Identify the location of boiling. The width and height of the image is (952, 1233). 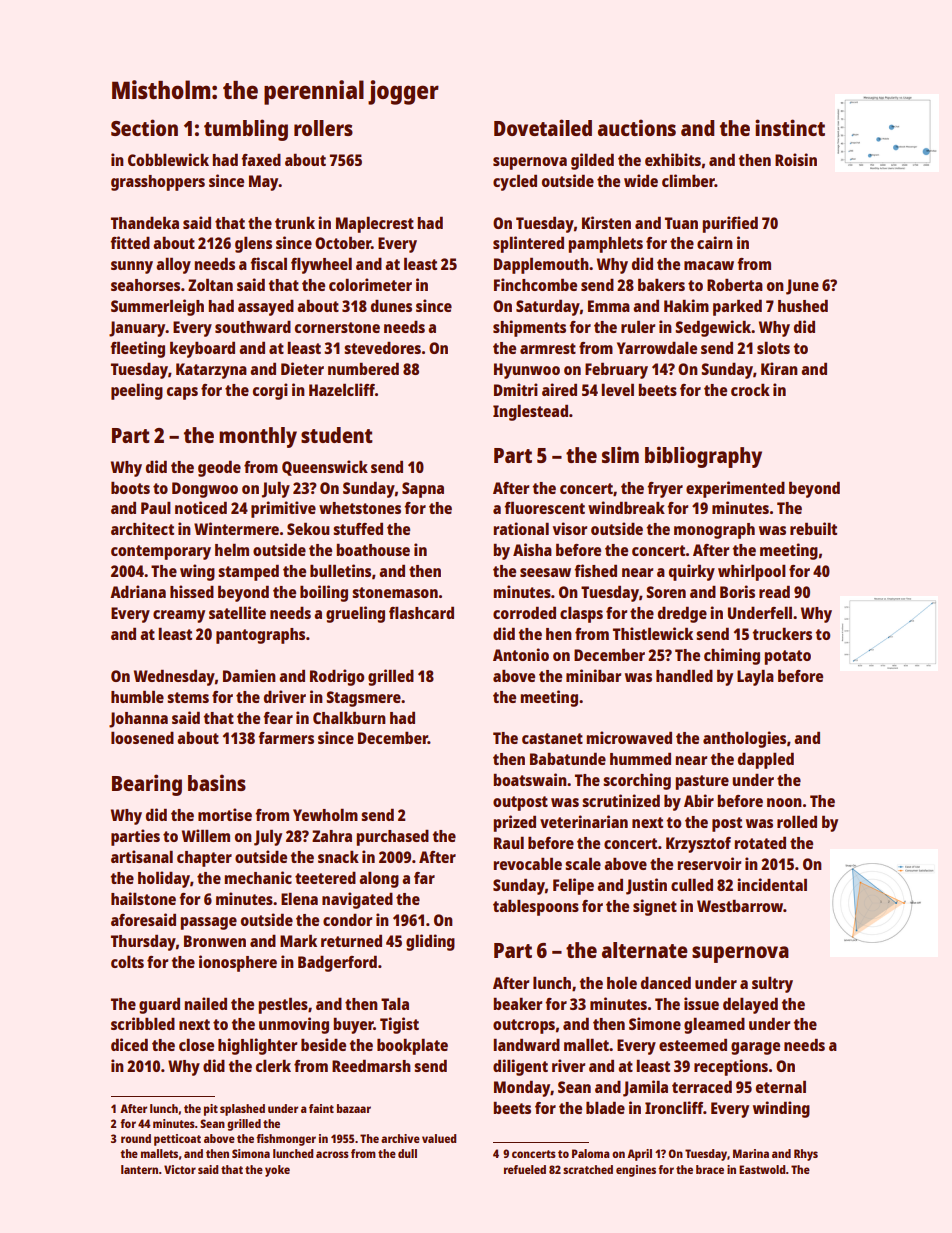
(324, 593).
